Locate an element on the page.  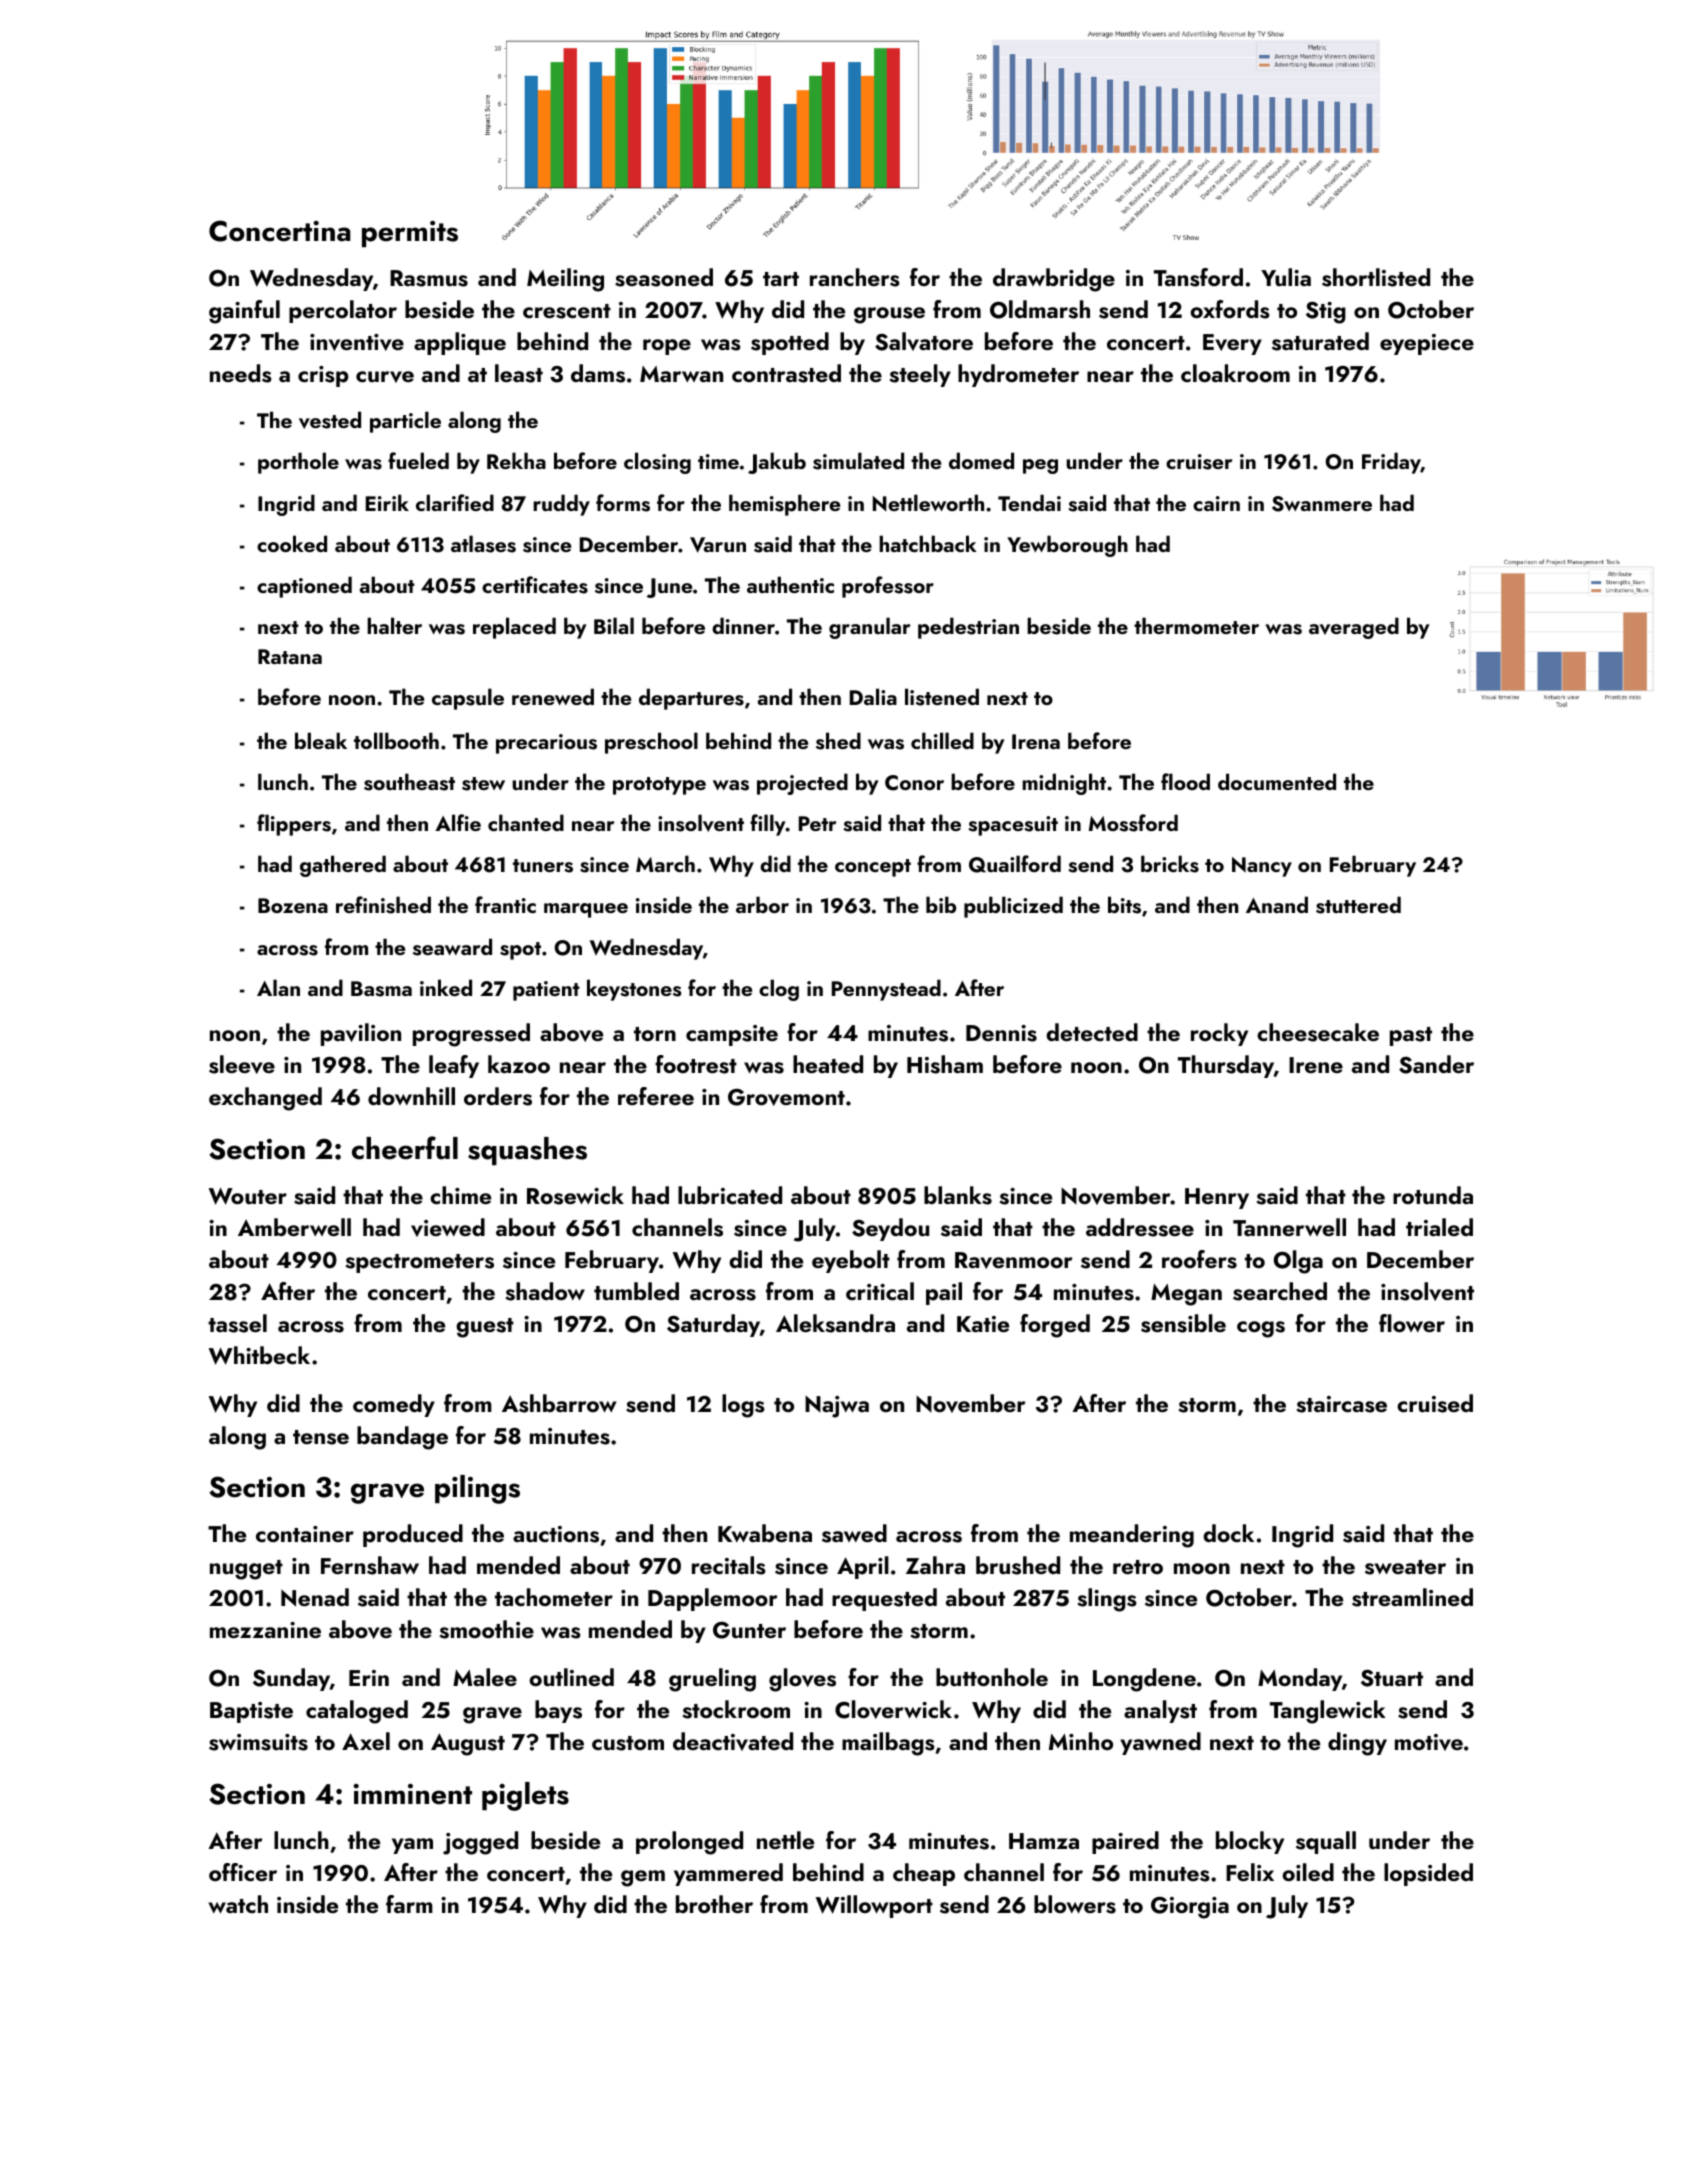
eyebolt is located at coordinates (851, 1261).
